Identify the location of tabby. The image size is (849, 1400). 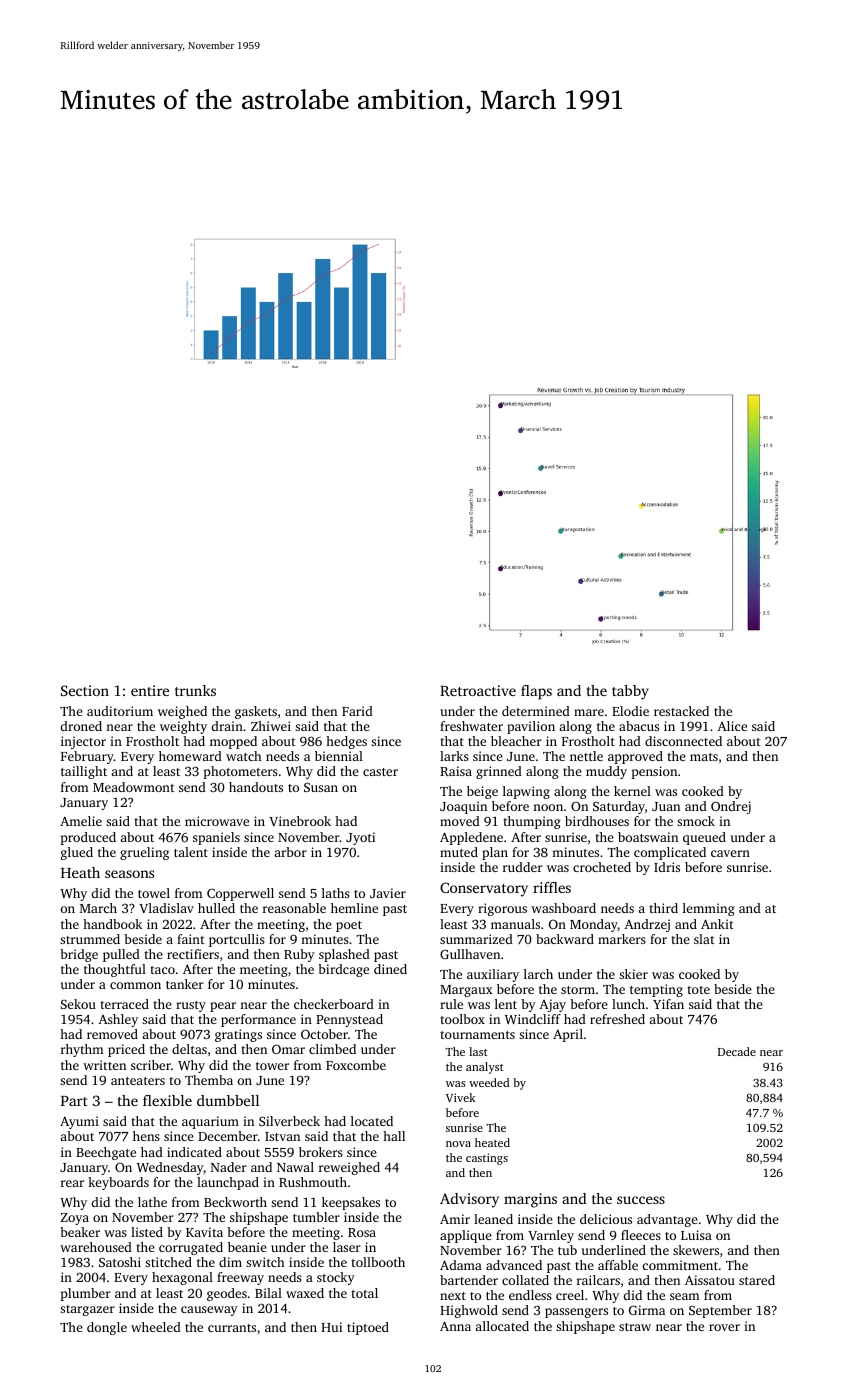
(630, 692).
